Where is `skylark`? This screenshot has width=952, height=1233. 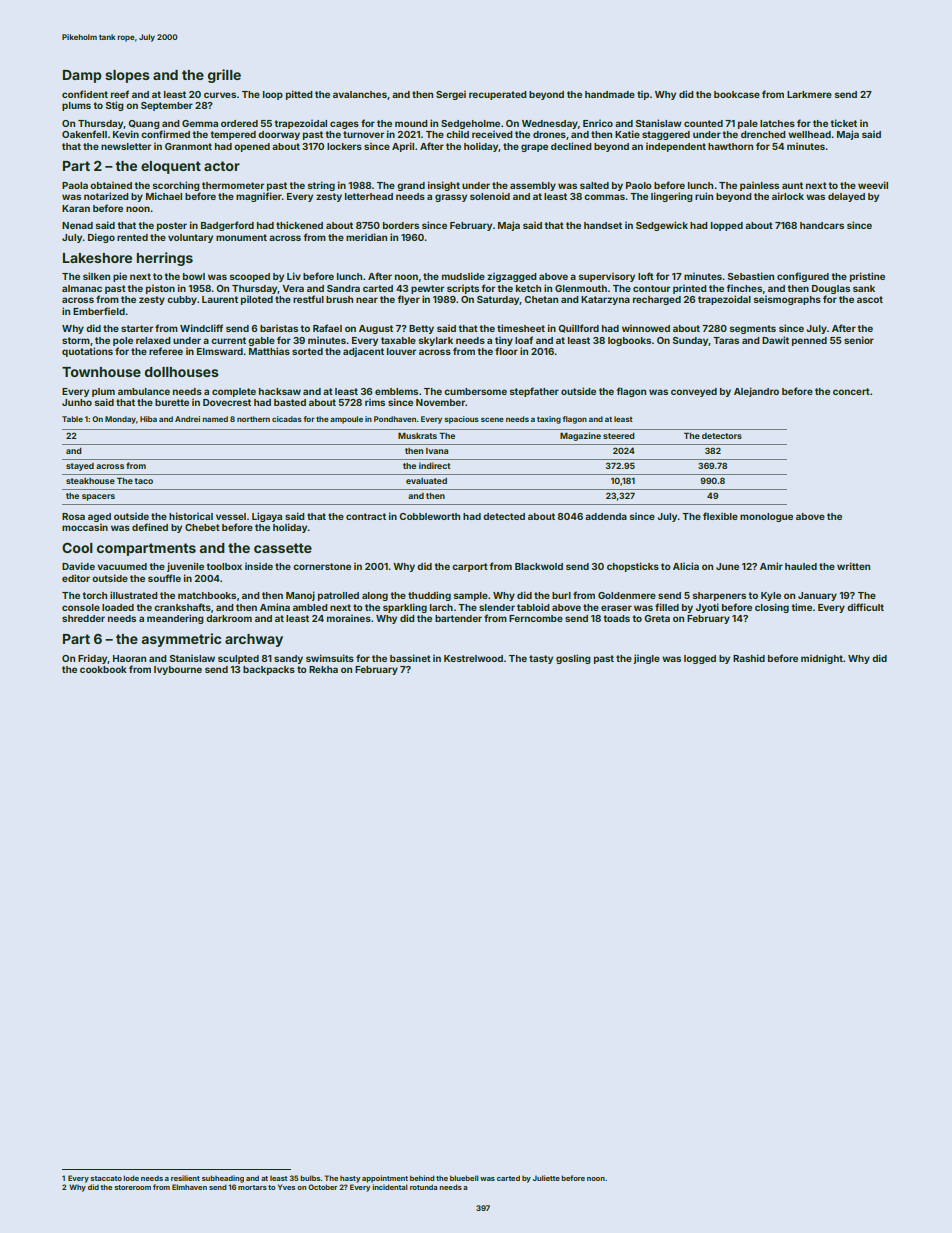 skylark is located at coordinates (436, 341).
